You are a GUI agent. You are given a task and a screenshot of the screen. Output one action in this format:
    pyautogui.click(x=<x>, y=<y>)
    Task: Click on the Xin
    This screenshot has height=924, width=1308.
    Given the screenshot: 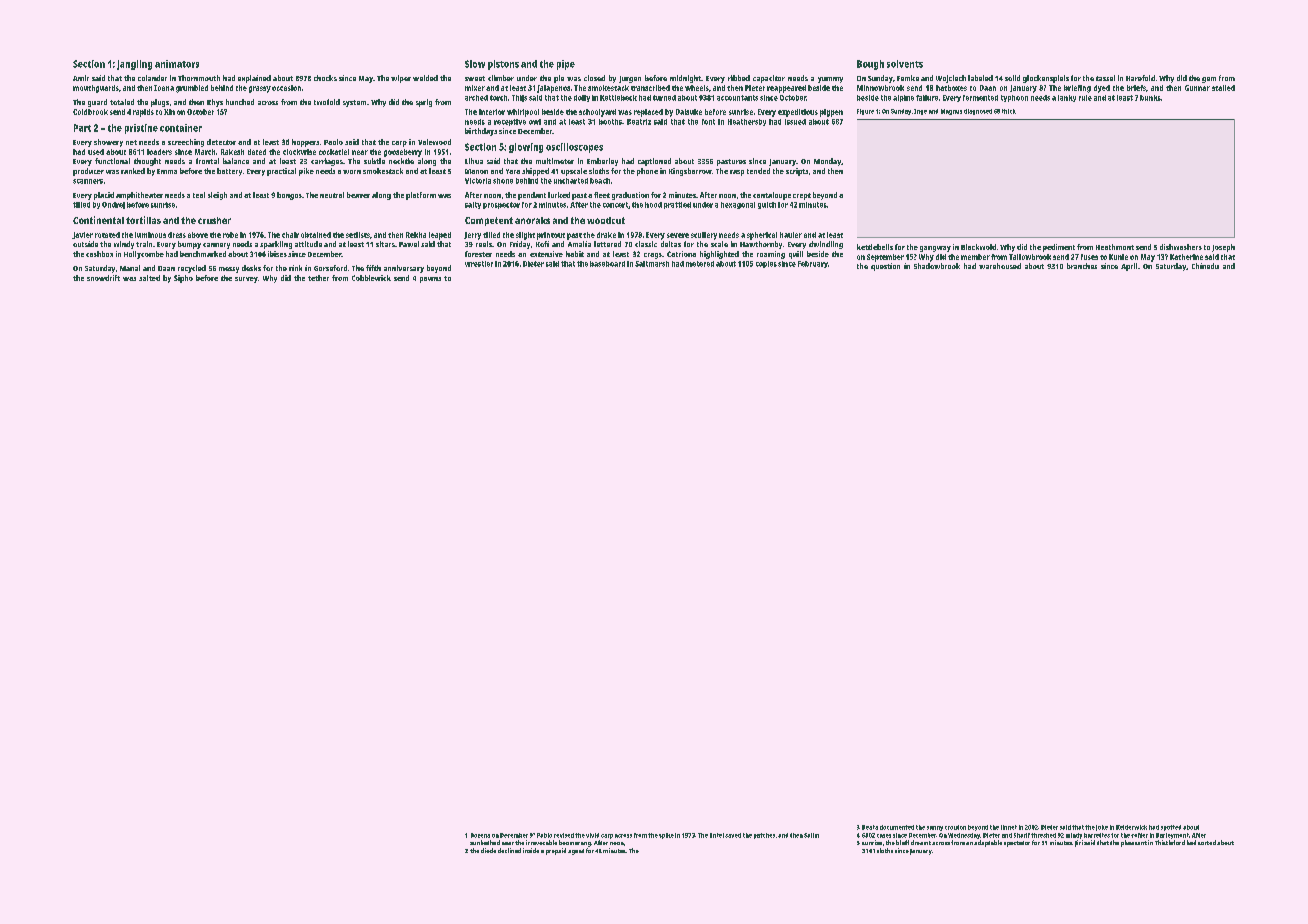 What is the action you would take?
    pyautogui.click(x=169, y=112)
